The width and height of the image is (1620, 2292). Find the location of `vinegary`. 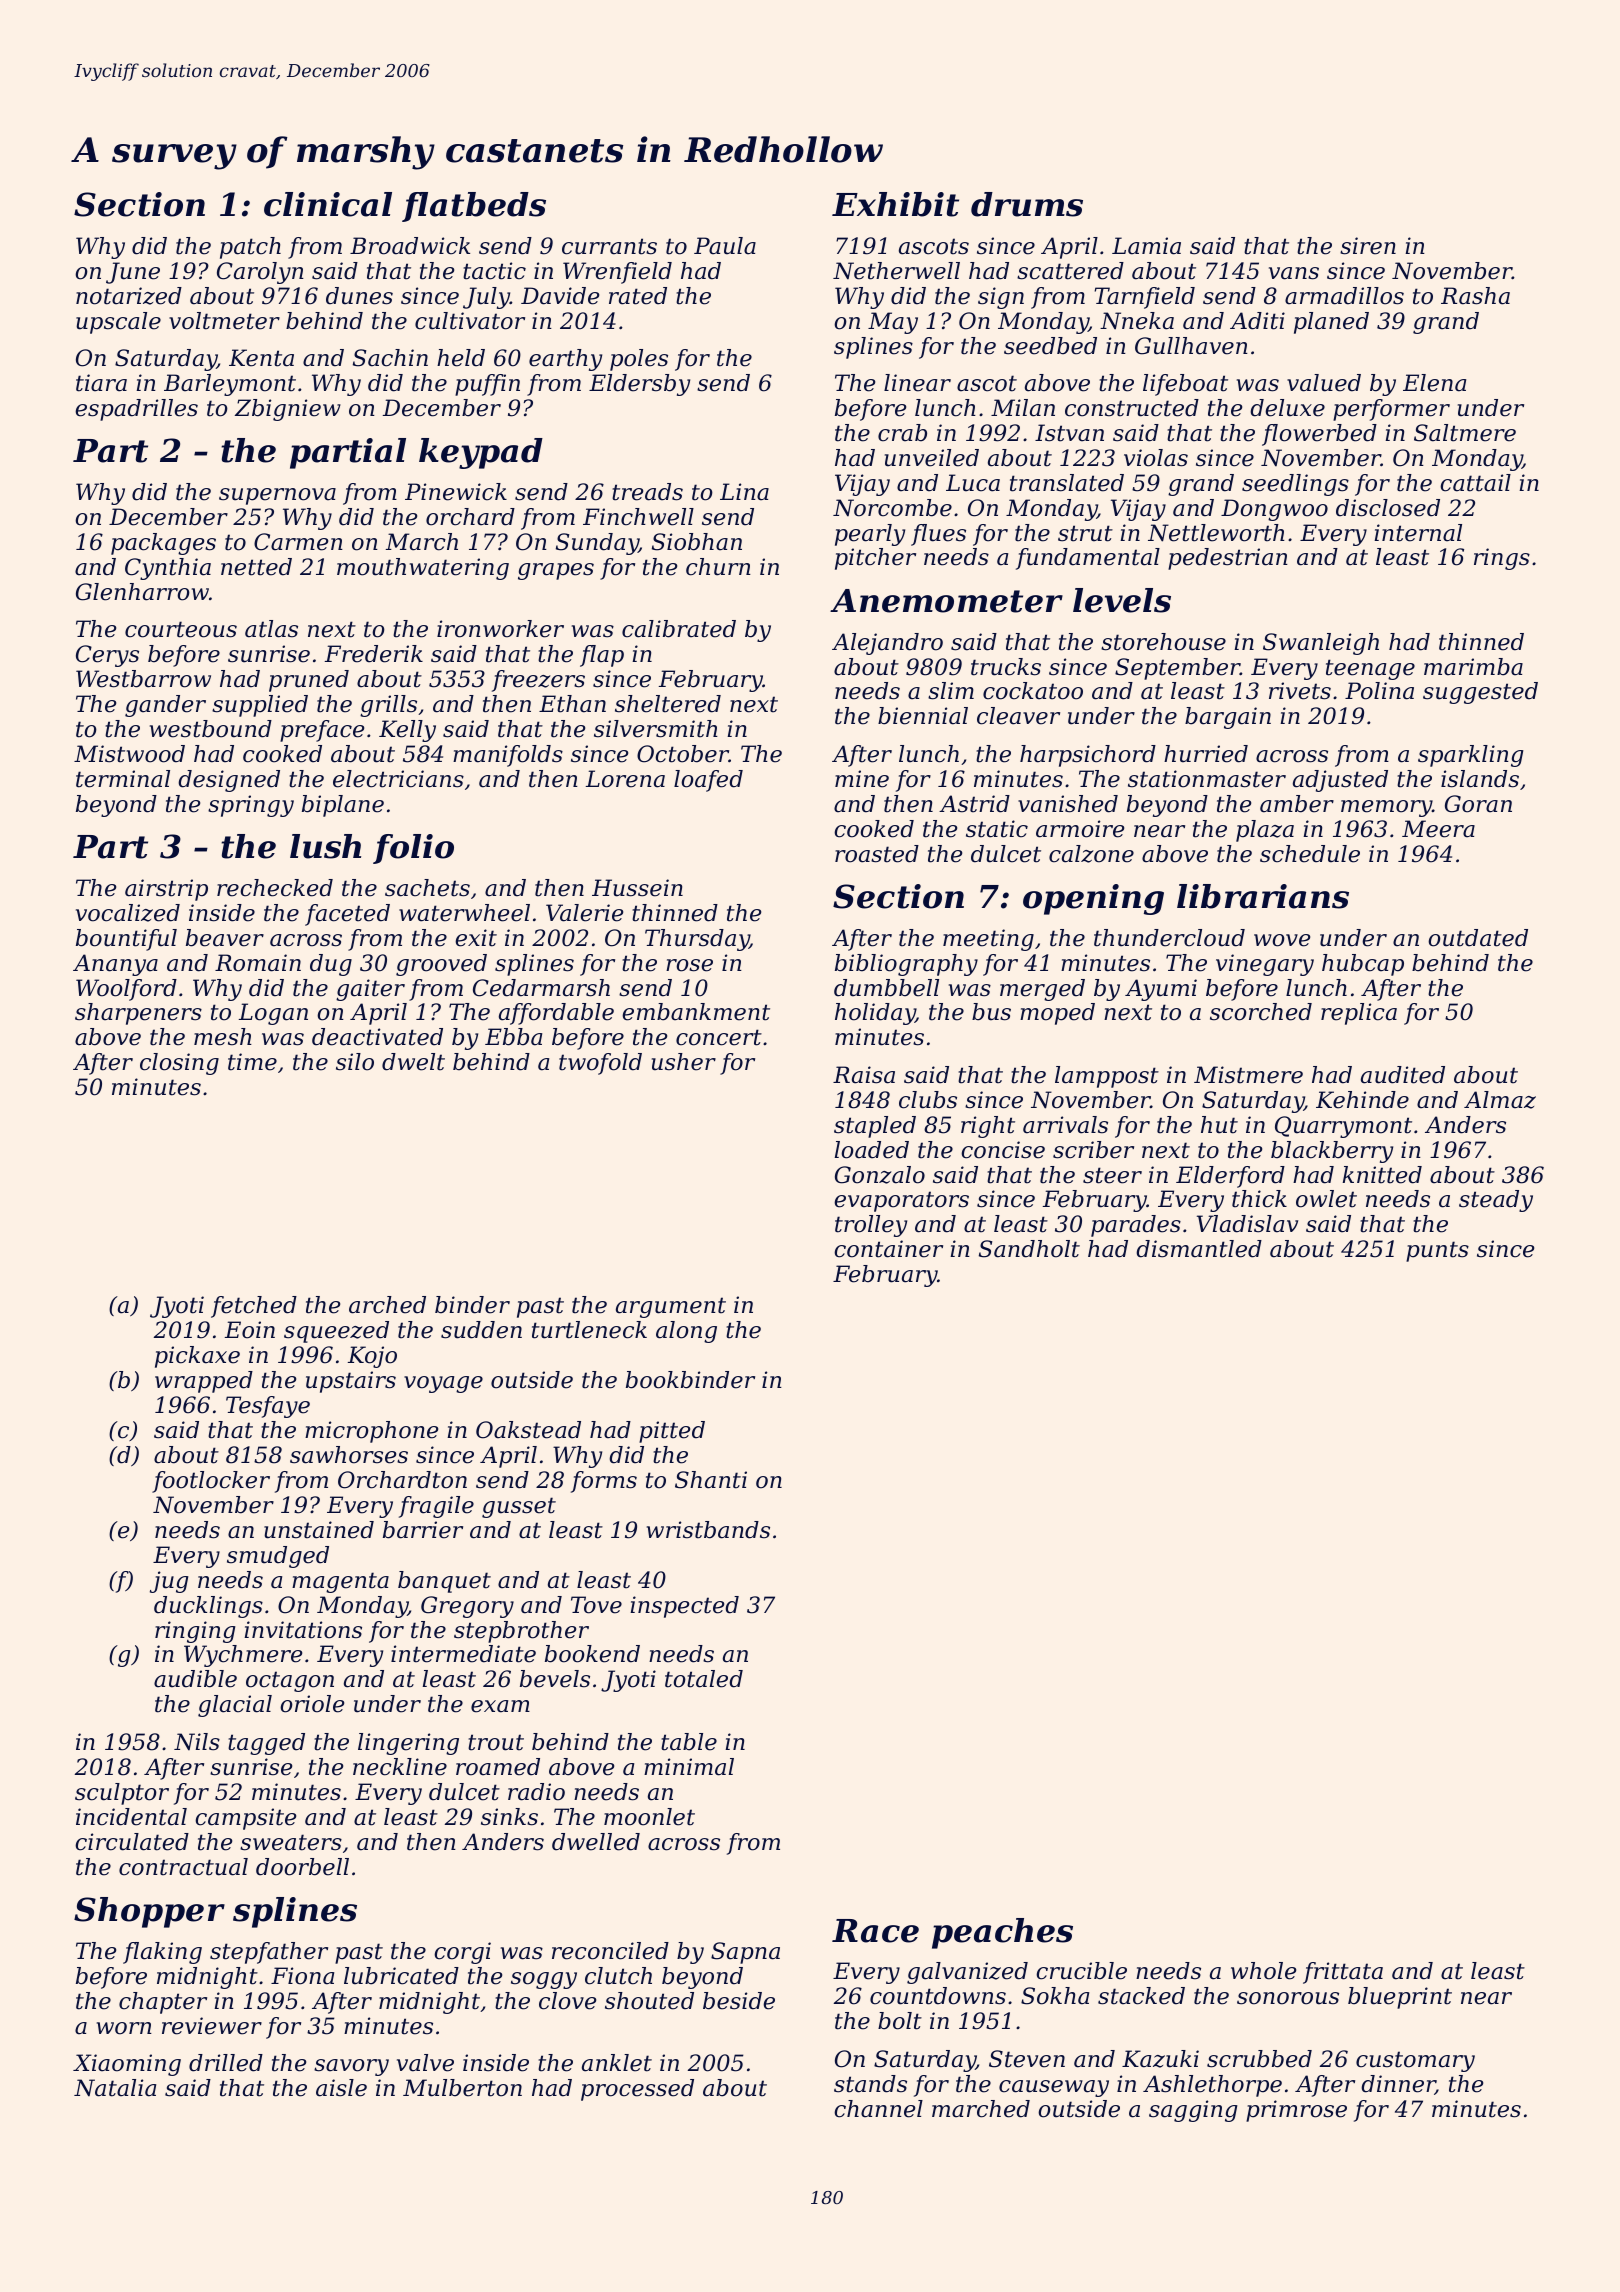

vinegary is located at coordinates (1265, 965).
